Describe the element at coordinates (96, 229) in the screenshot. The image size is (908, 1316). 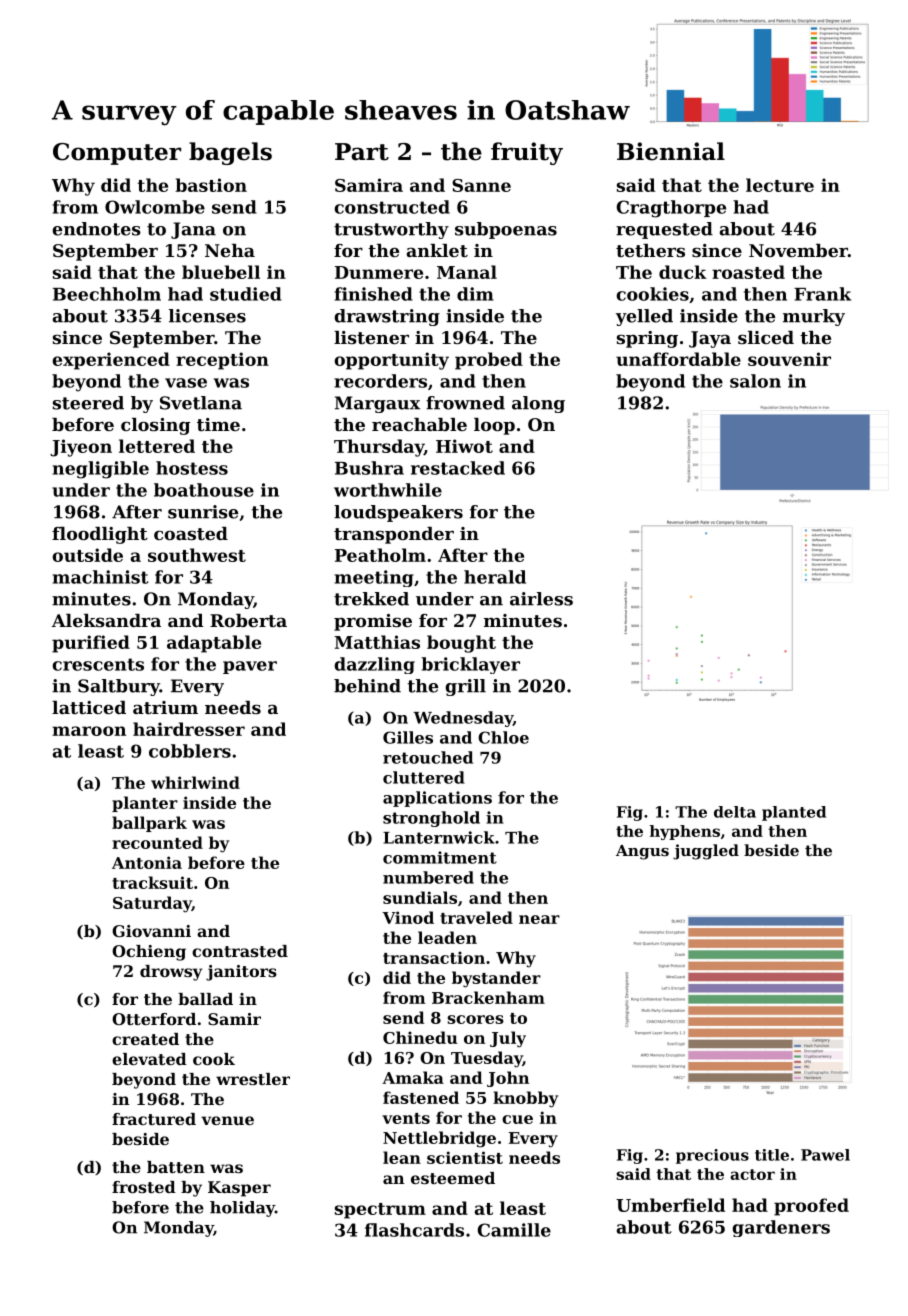
I see `endnotes` at that location.
